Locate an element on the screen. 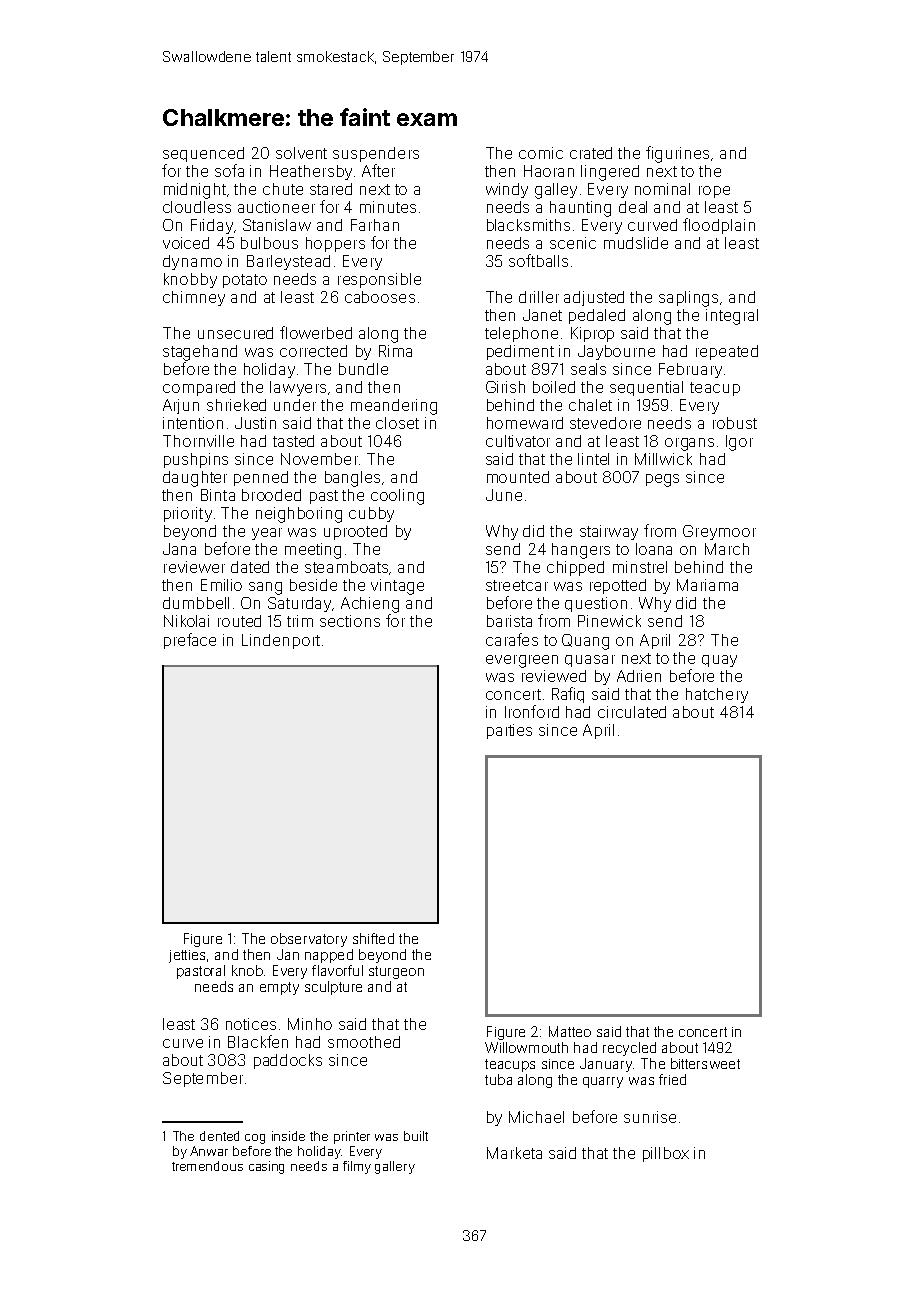  After is located at coordinates (378, 170).
